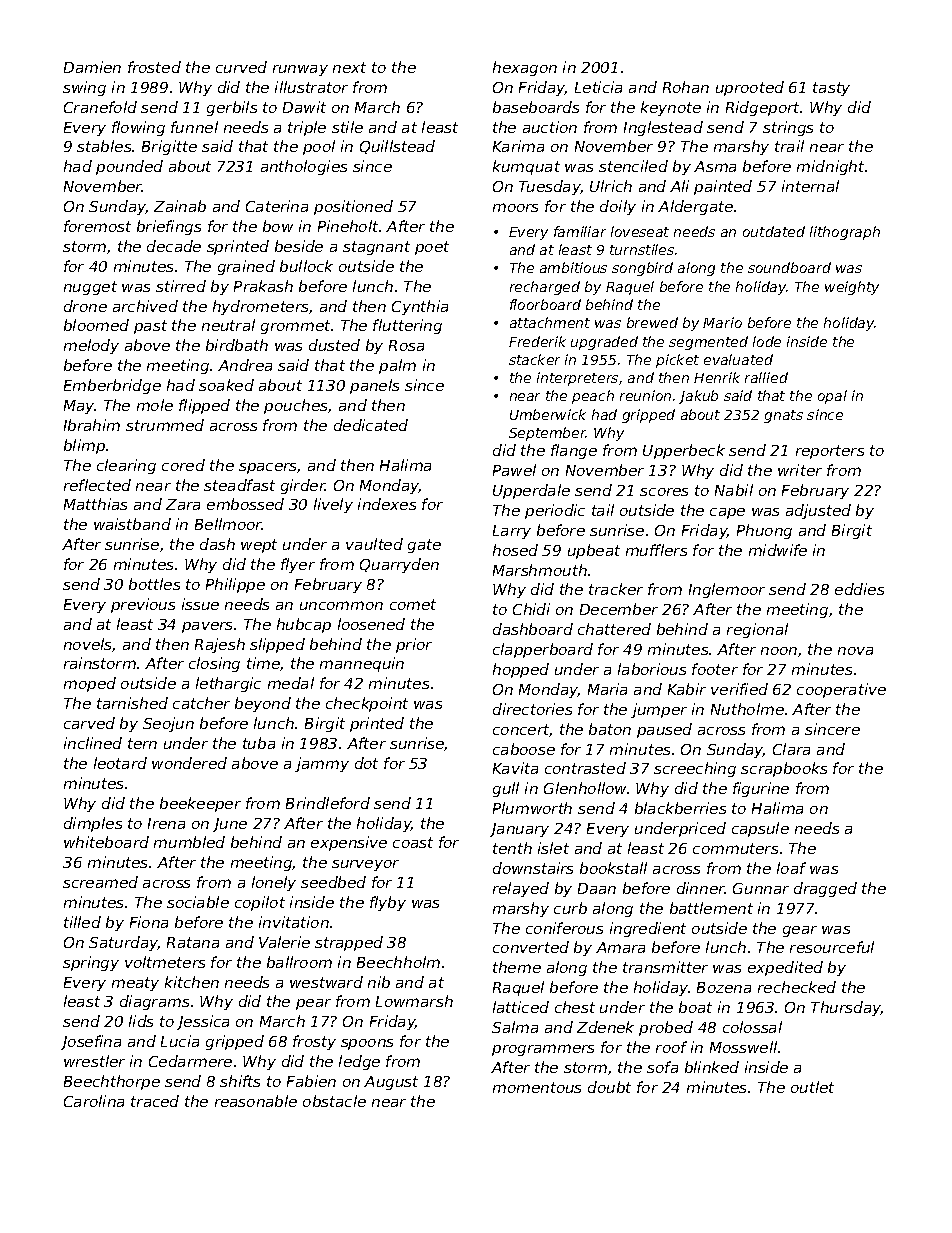 The image size is (952, 1233). I want to click on painted, so click(723, 187).
